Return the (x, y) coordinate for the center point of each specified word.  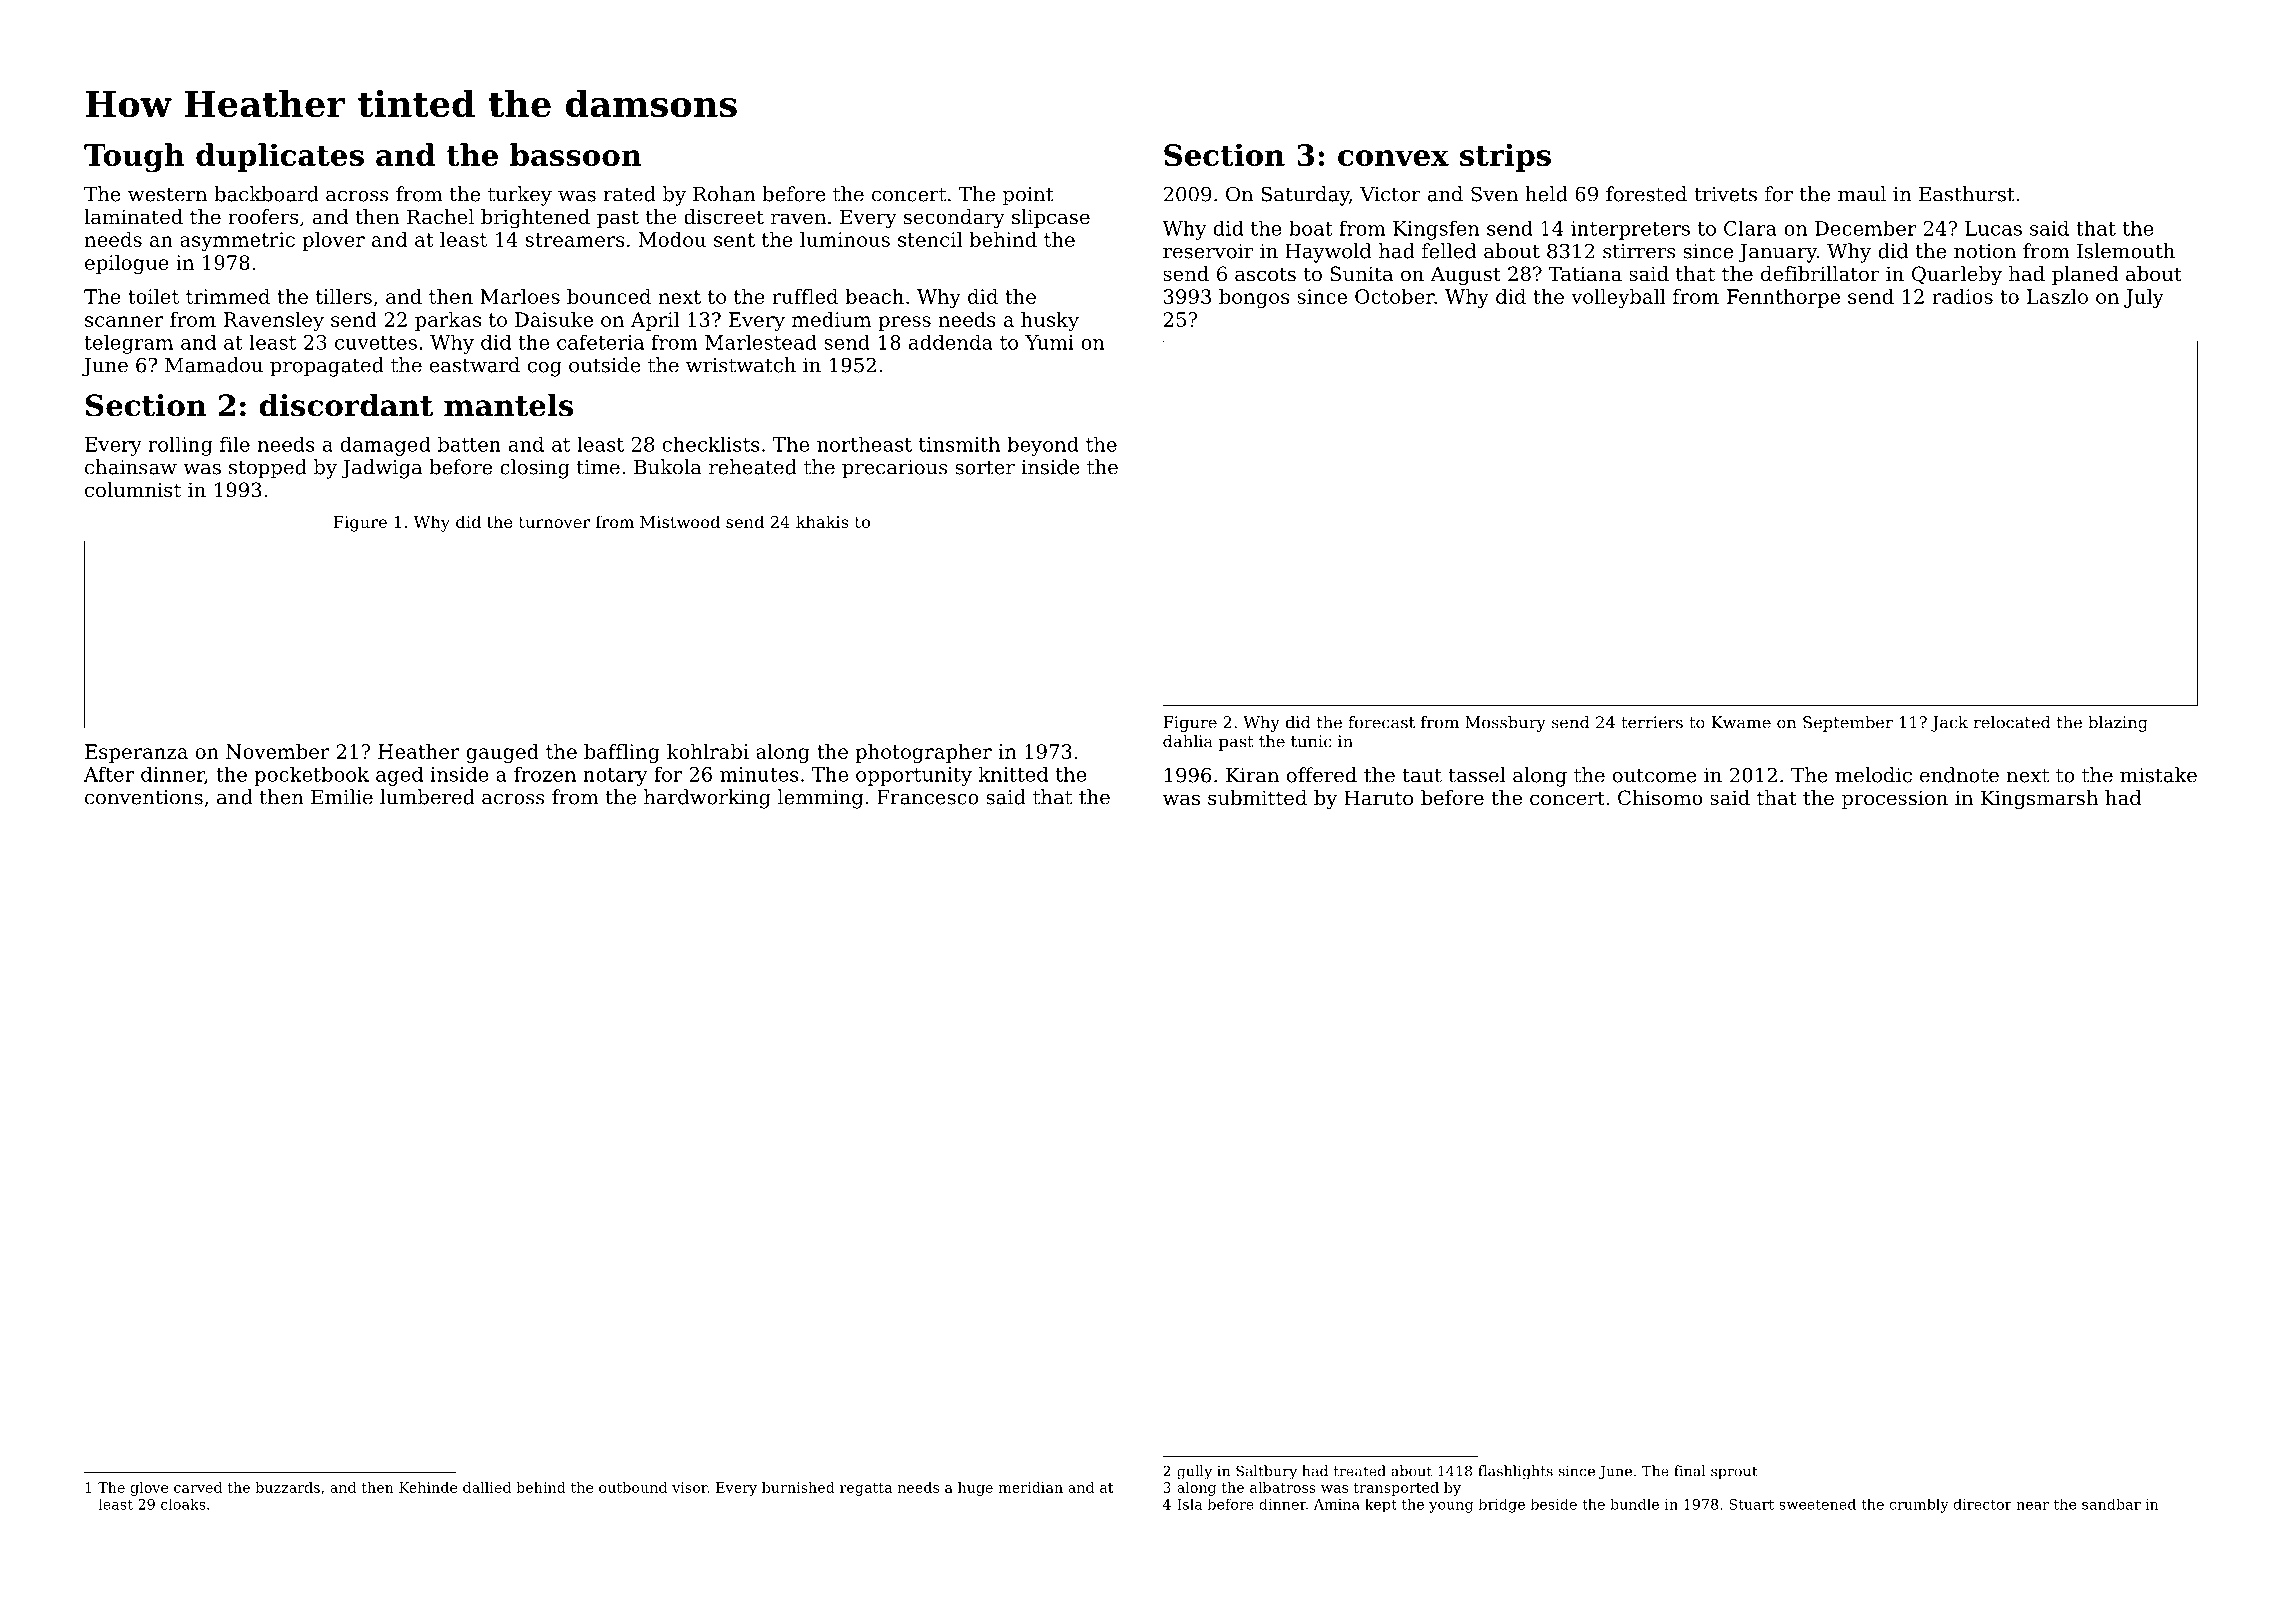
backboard (266, 194)
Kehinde (428, 1487)
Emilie (342, 797)
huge (975, 1489)
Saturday (1305, 196)
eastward (475, 365)
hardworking (707, 799)
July (2144, 298)
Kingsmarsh (2039, 800)
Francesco (928, 797)
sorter (985, 468)
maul (1862, 194)
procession (1895, 799)
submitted (1257, 798)
